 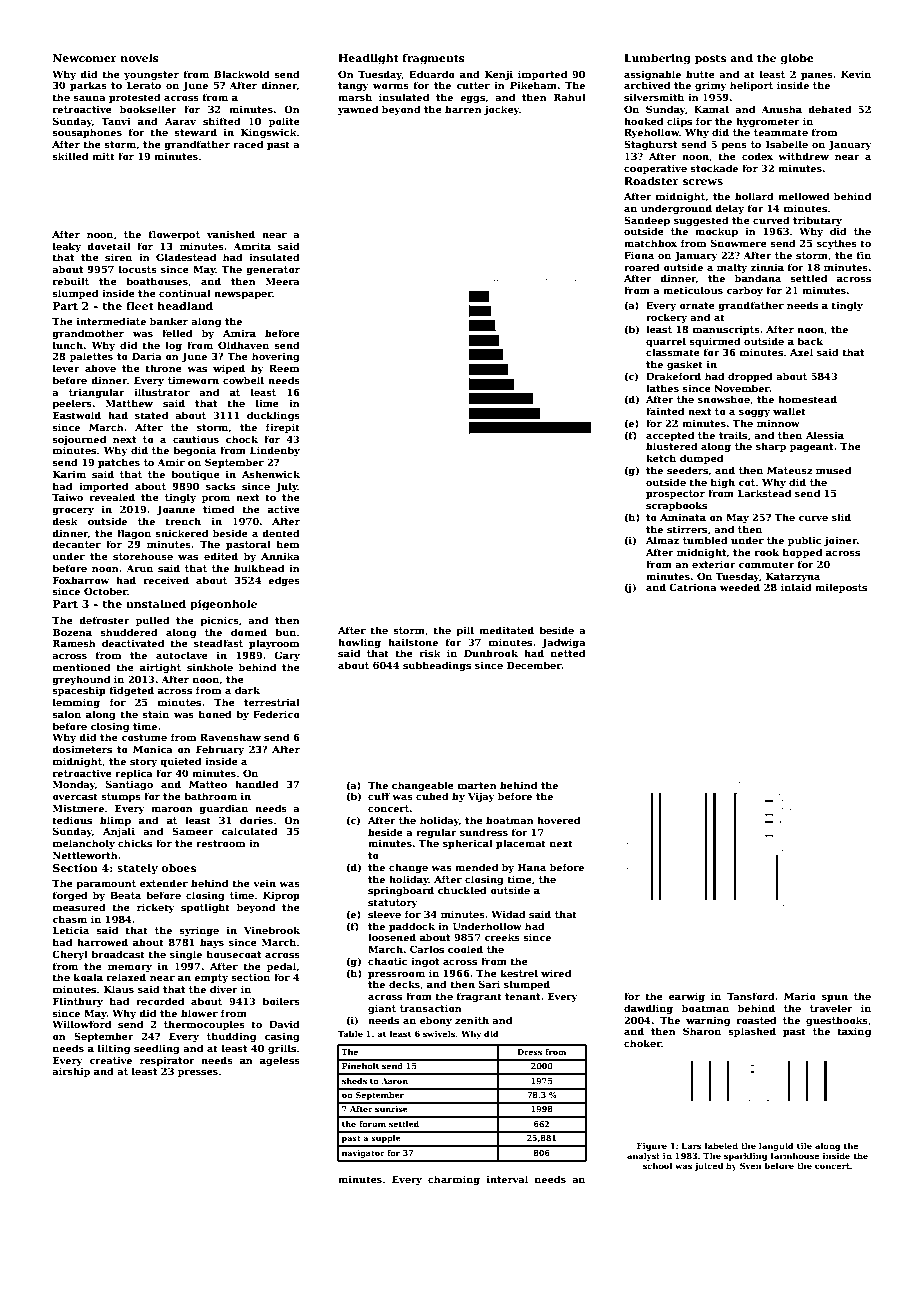 I want to click on youngster, so click(x=151, y=75).
